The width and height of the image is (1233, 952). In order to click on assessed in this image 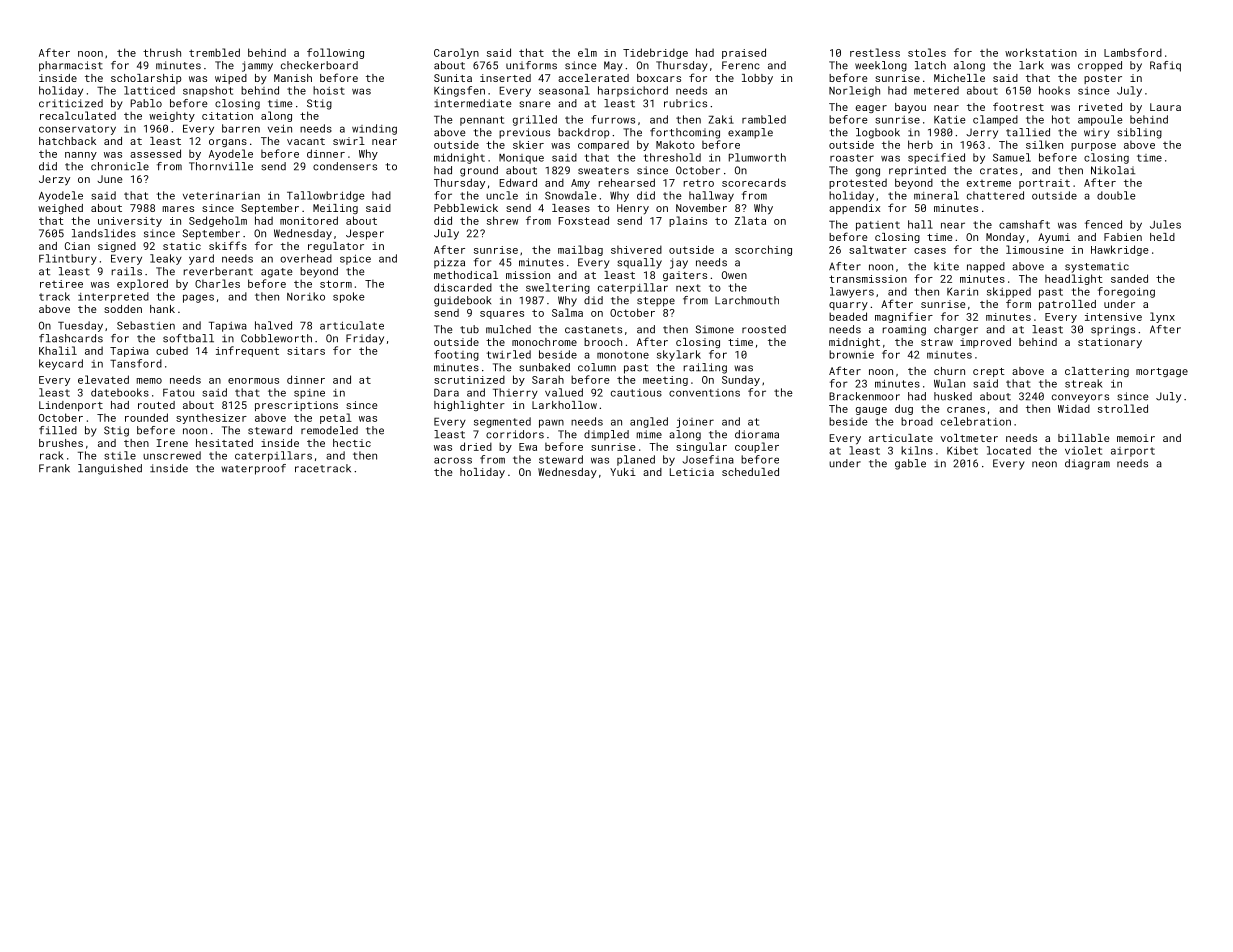, I will do `click(155, 153)`.
